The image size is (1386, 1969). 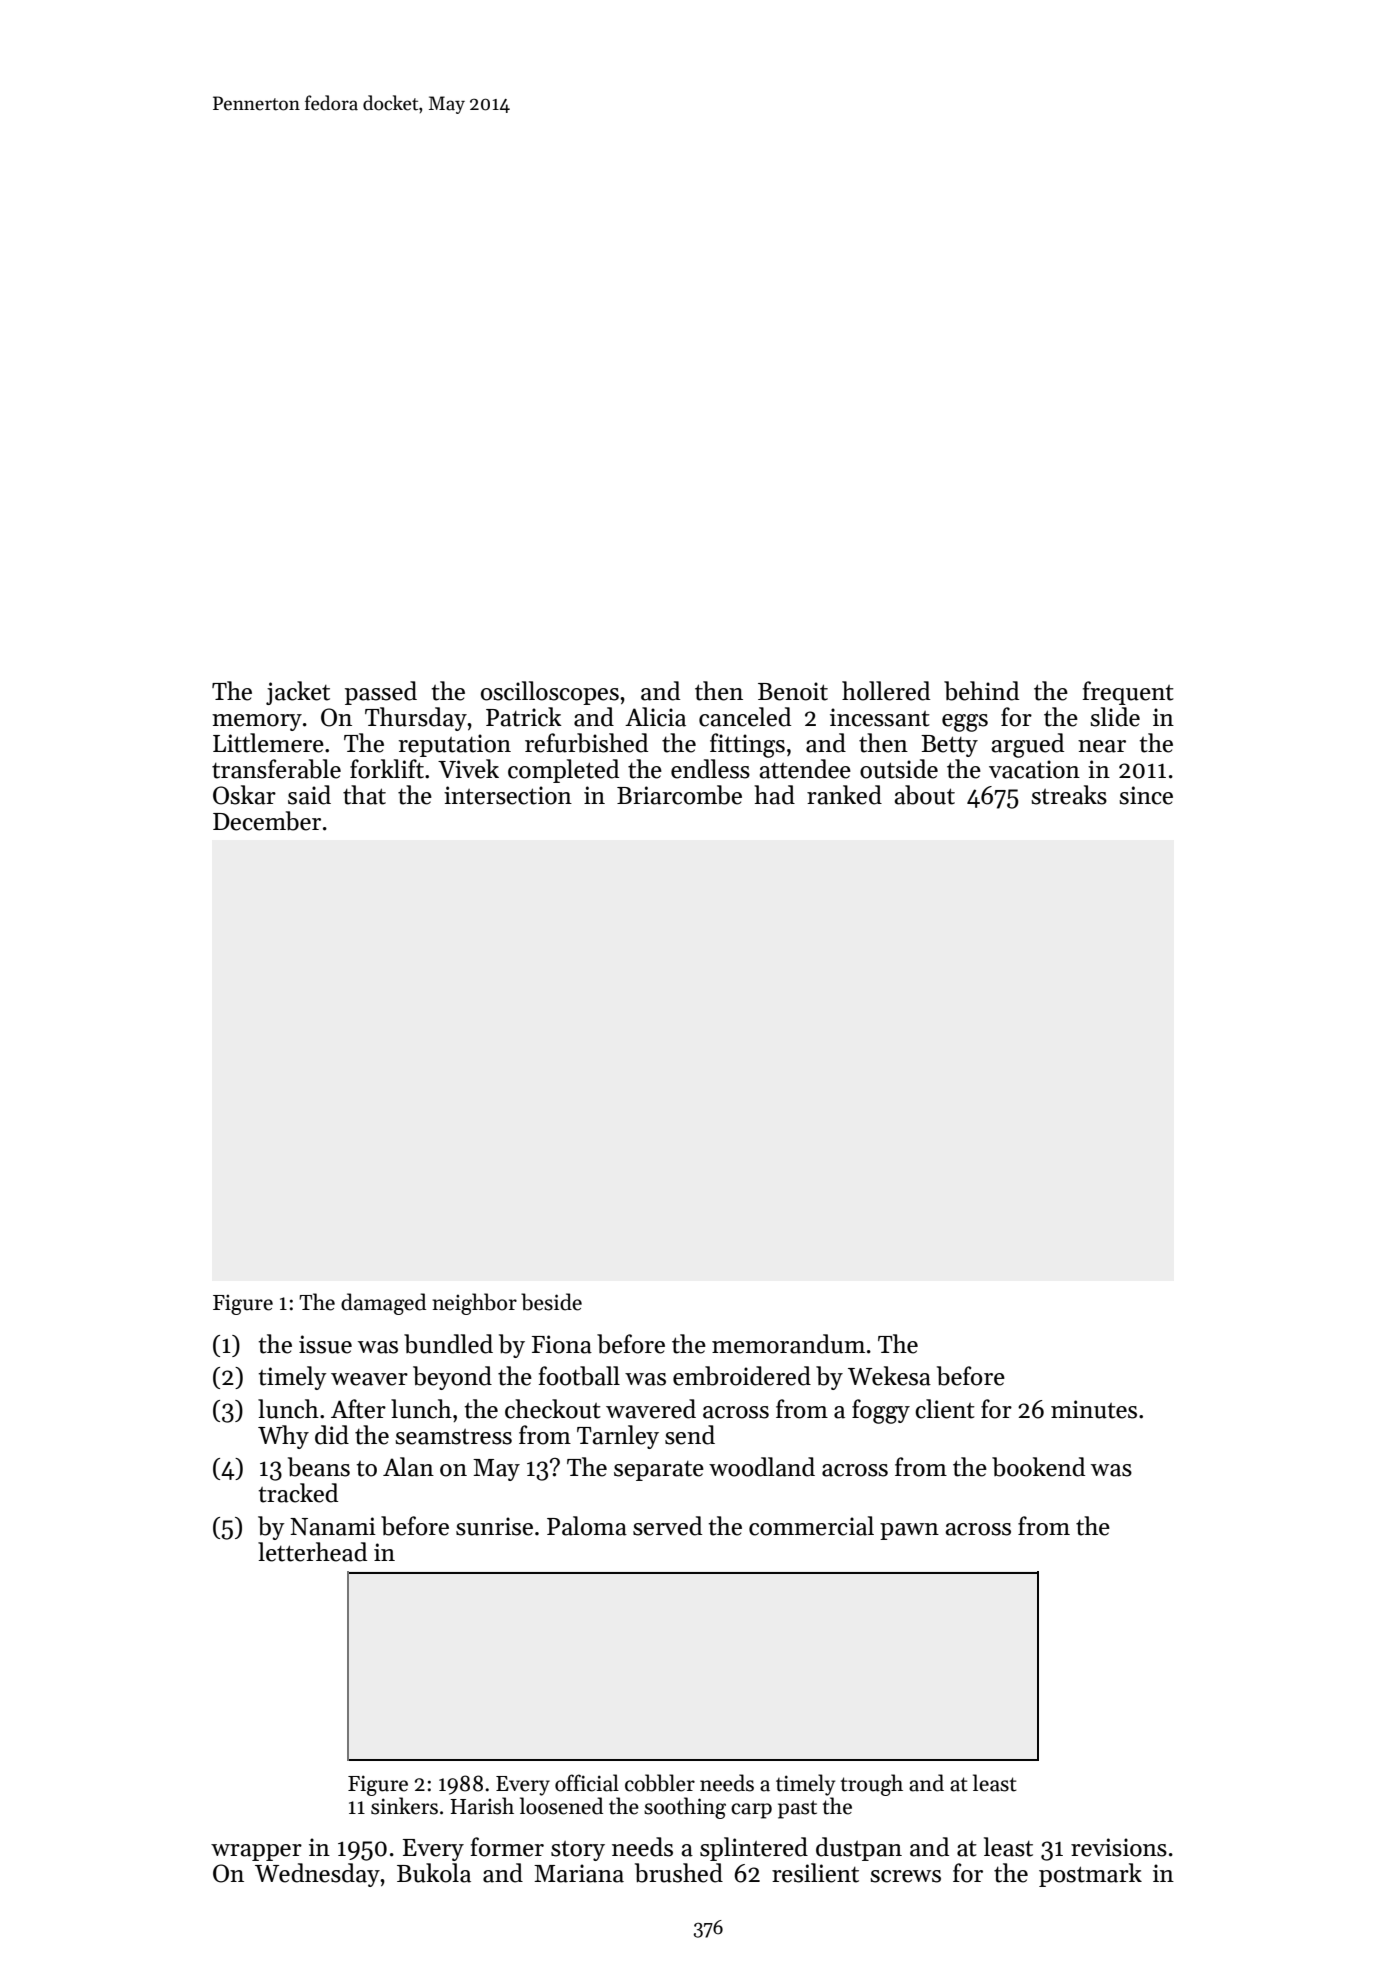 I want to click on bookend, so click(x=1038, y=1467).
